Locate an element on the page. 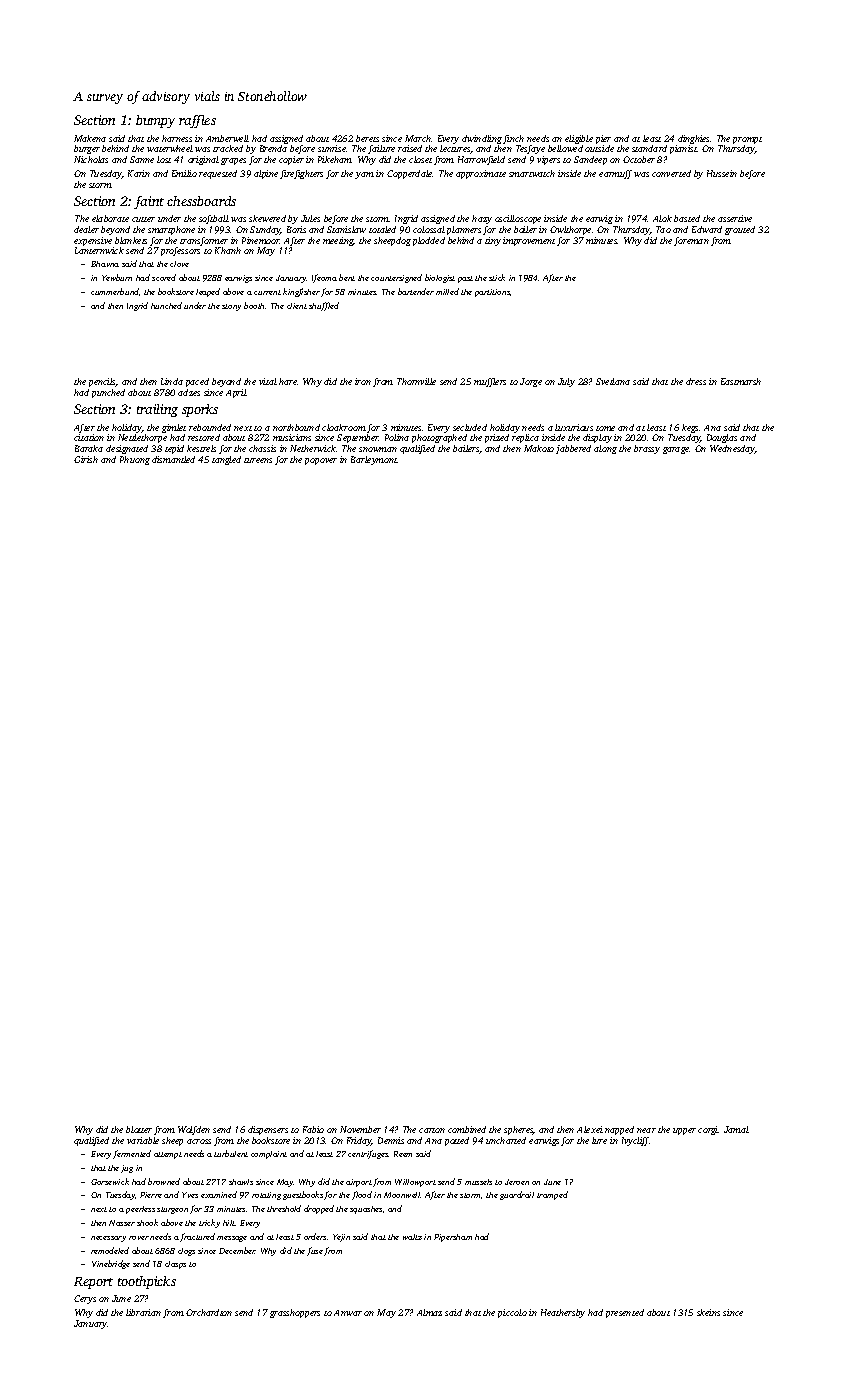 The image size is (849, 1400). Orchardton is located at coordinates (209, 1312).
